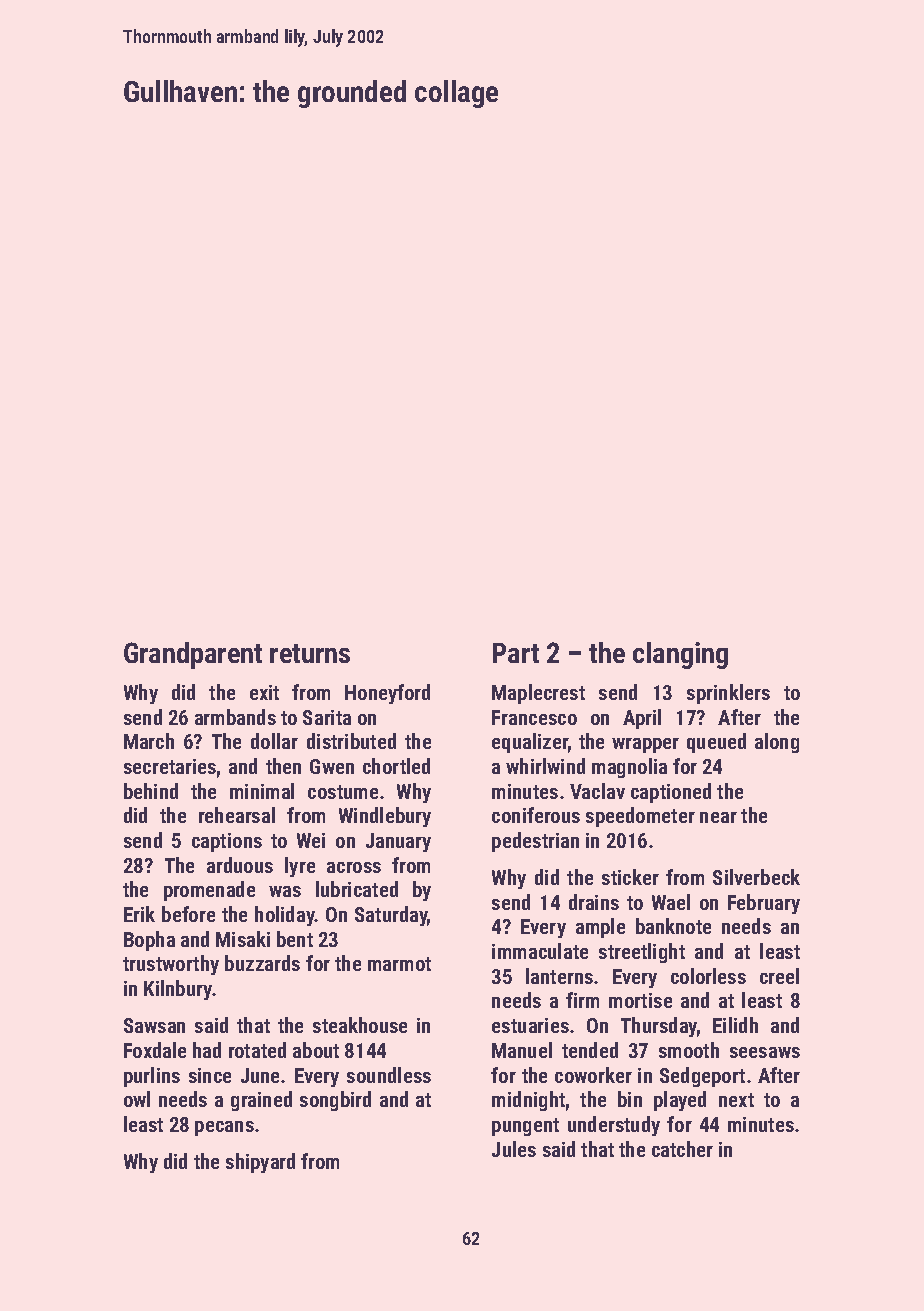 The width and height of the screenshot is (924, 1311). Describe the element at coordinates (224, 1128) in the screenshot. I see `pecans` at that location.
